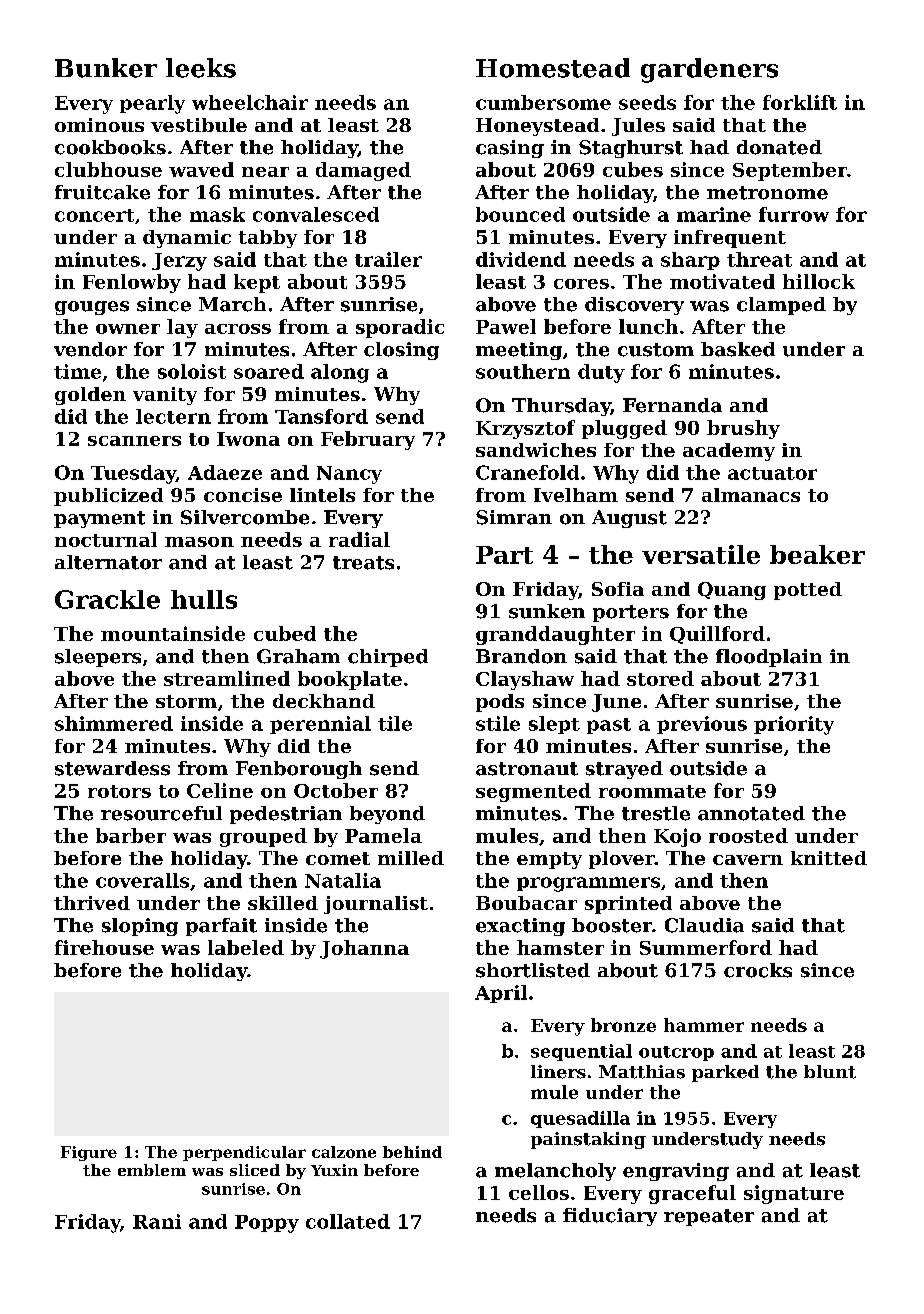 The image size is (924, 1314). Describe the element at coordinates (772, 473) in the page. I see `actuator` at that location.
